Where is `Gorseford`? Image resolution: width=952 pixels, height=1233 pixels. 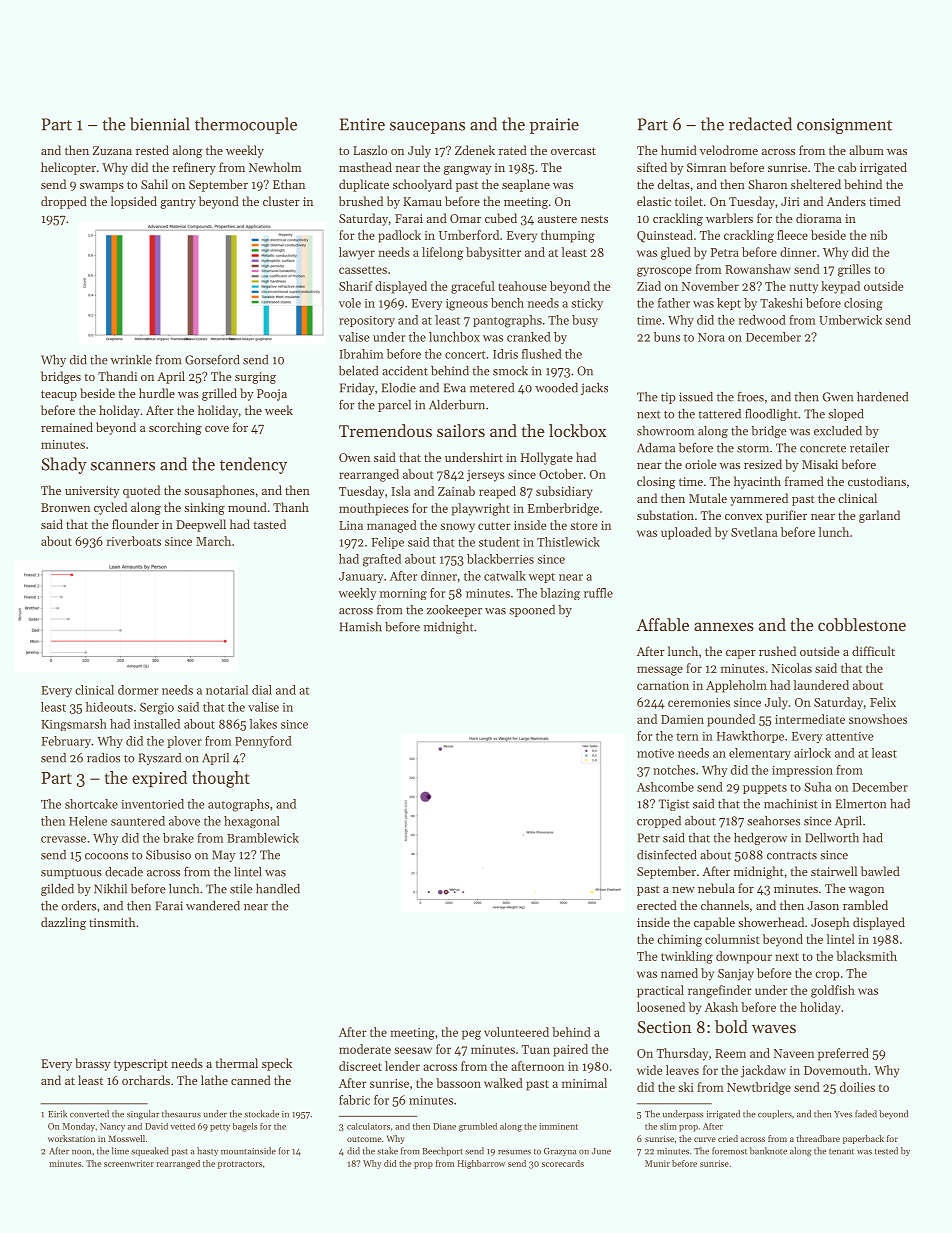
Gorseford is located at coordinates (212, 359).
